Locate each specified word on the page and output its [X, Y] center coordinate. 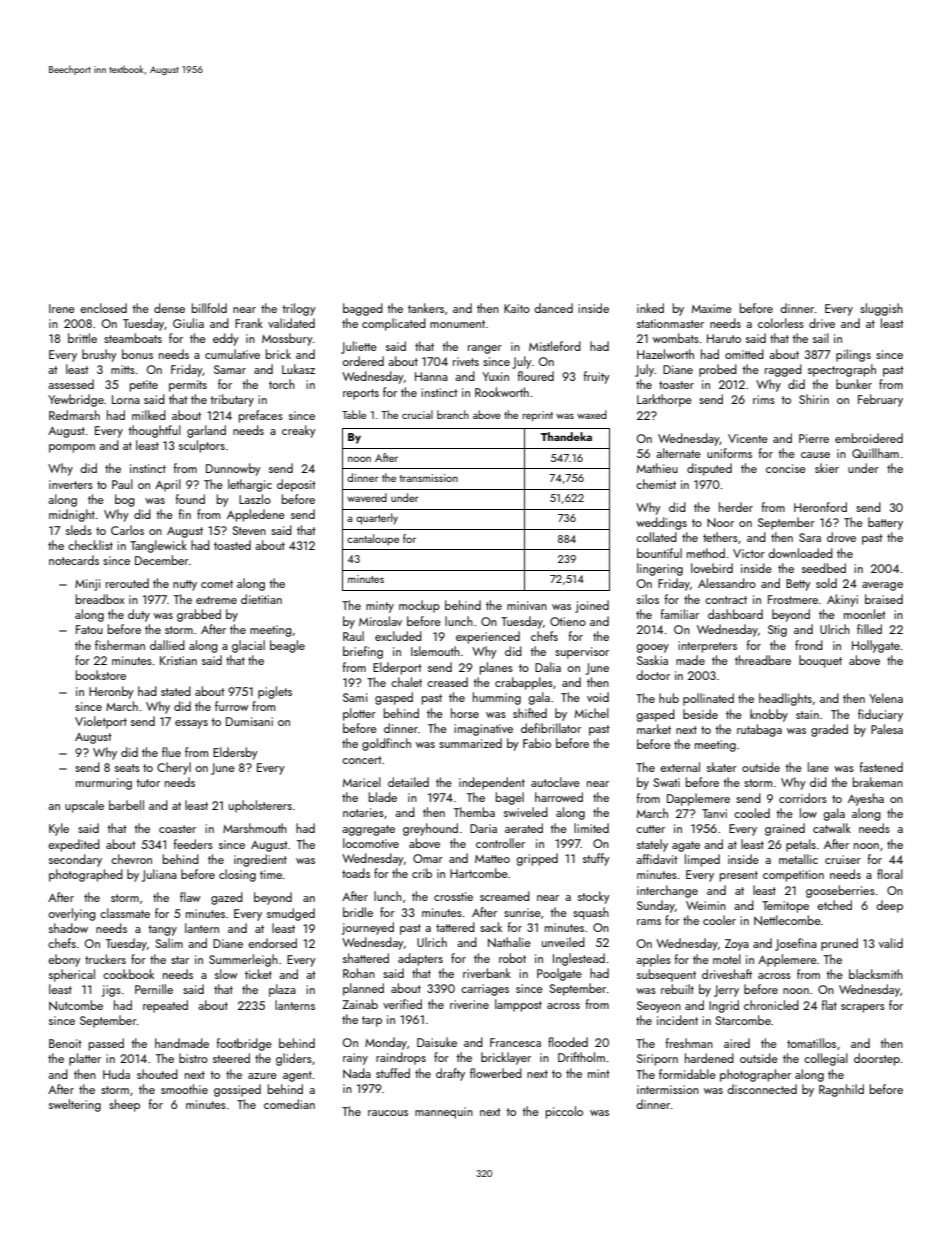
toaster [676, 385]
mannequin [444, 1113]
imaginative [483, 730]
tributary [232, 400]
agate [686, 846]
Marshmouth [255, 828]
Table [354, 414]
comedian [289, 1104]
